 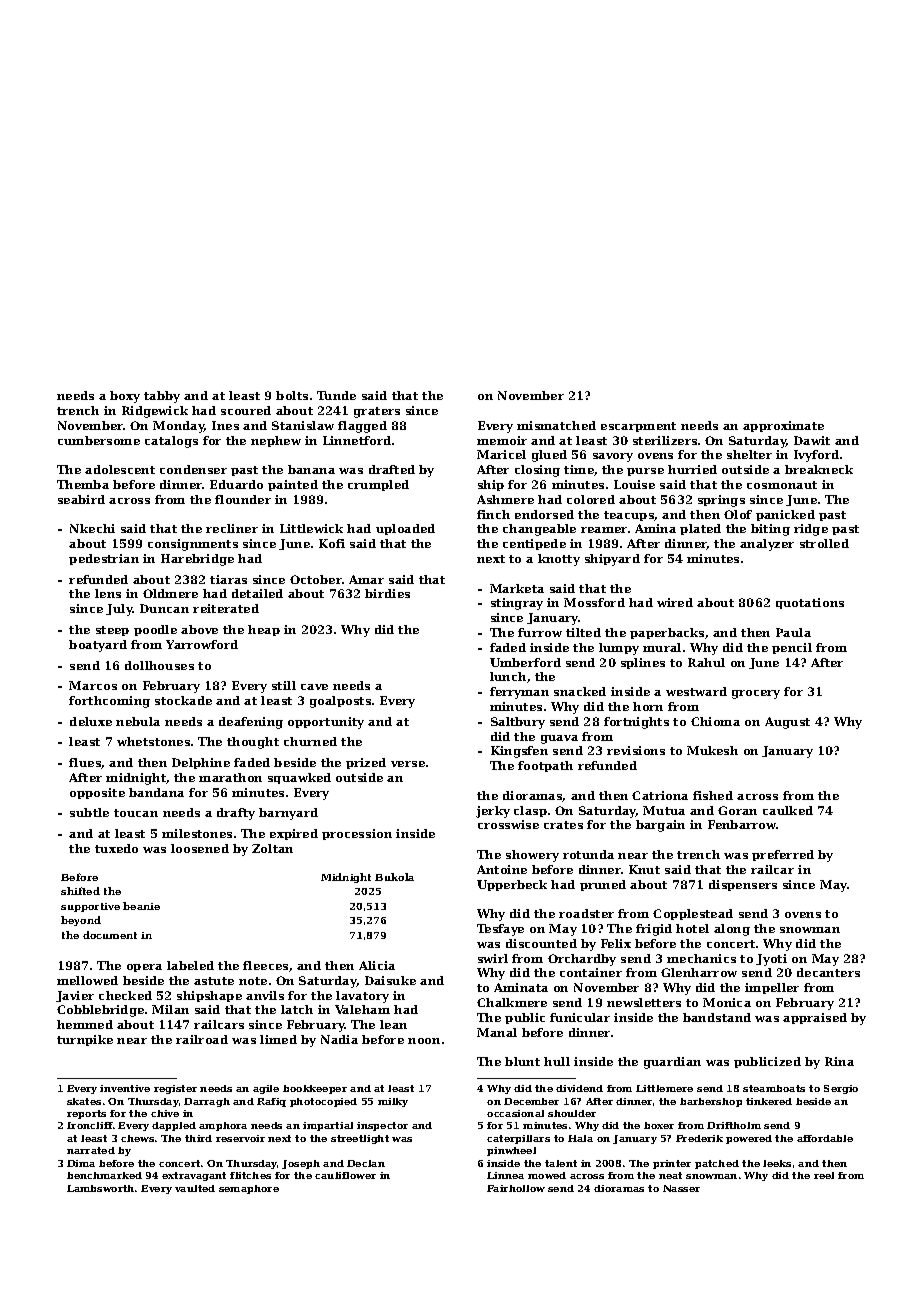 What do you see at coordinates (493, 812) in the page?
I see `jerky` at bounding box center [493, 812].
